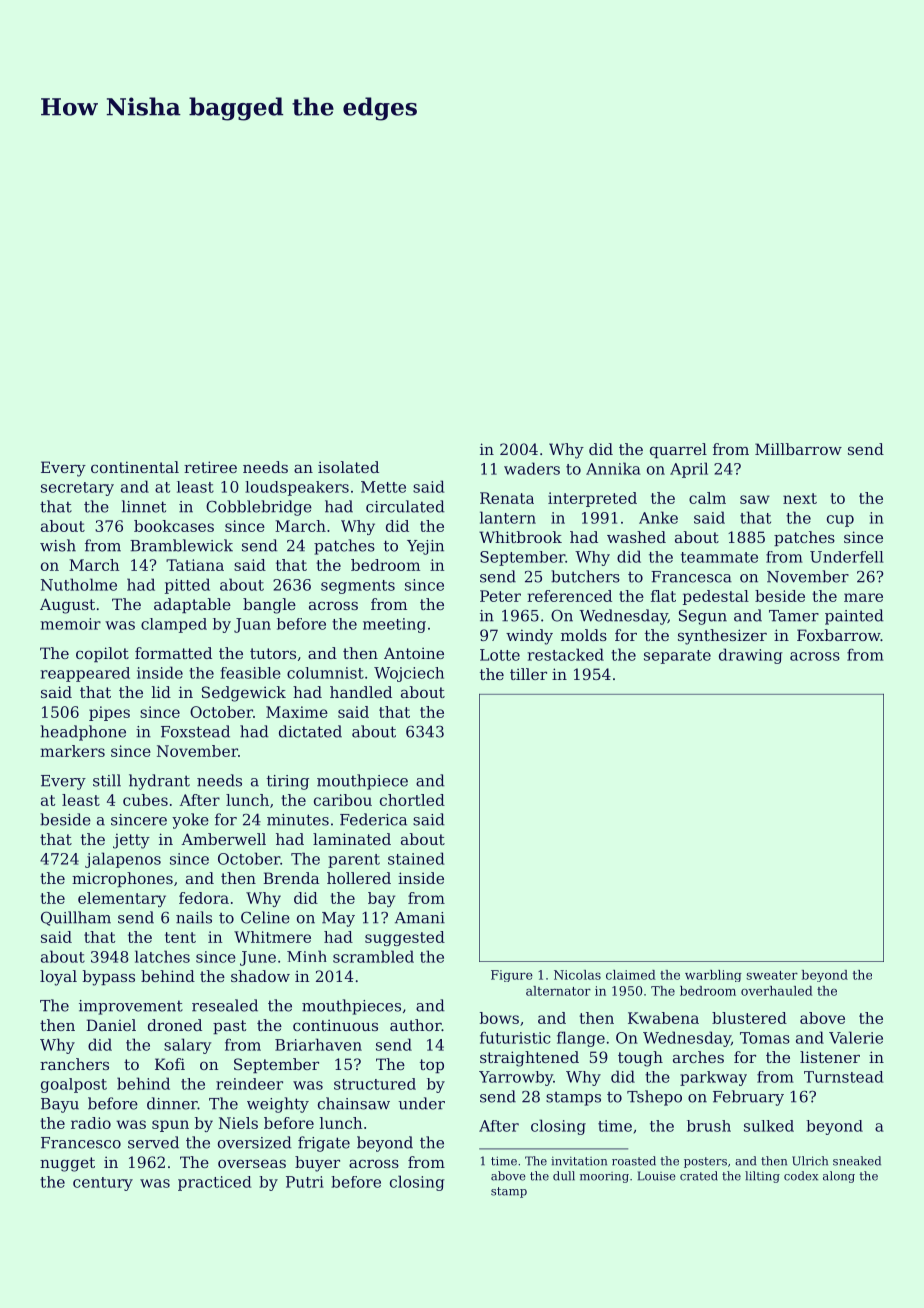 The width and height of the screenshot is (924, 1308). What do you see at coordinates (762, 1177) in the screenshot?
I see `lilting` at bounding box center [762, 1177].
